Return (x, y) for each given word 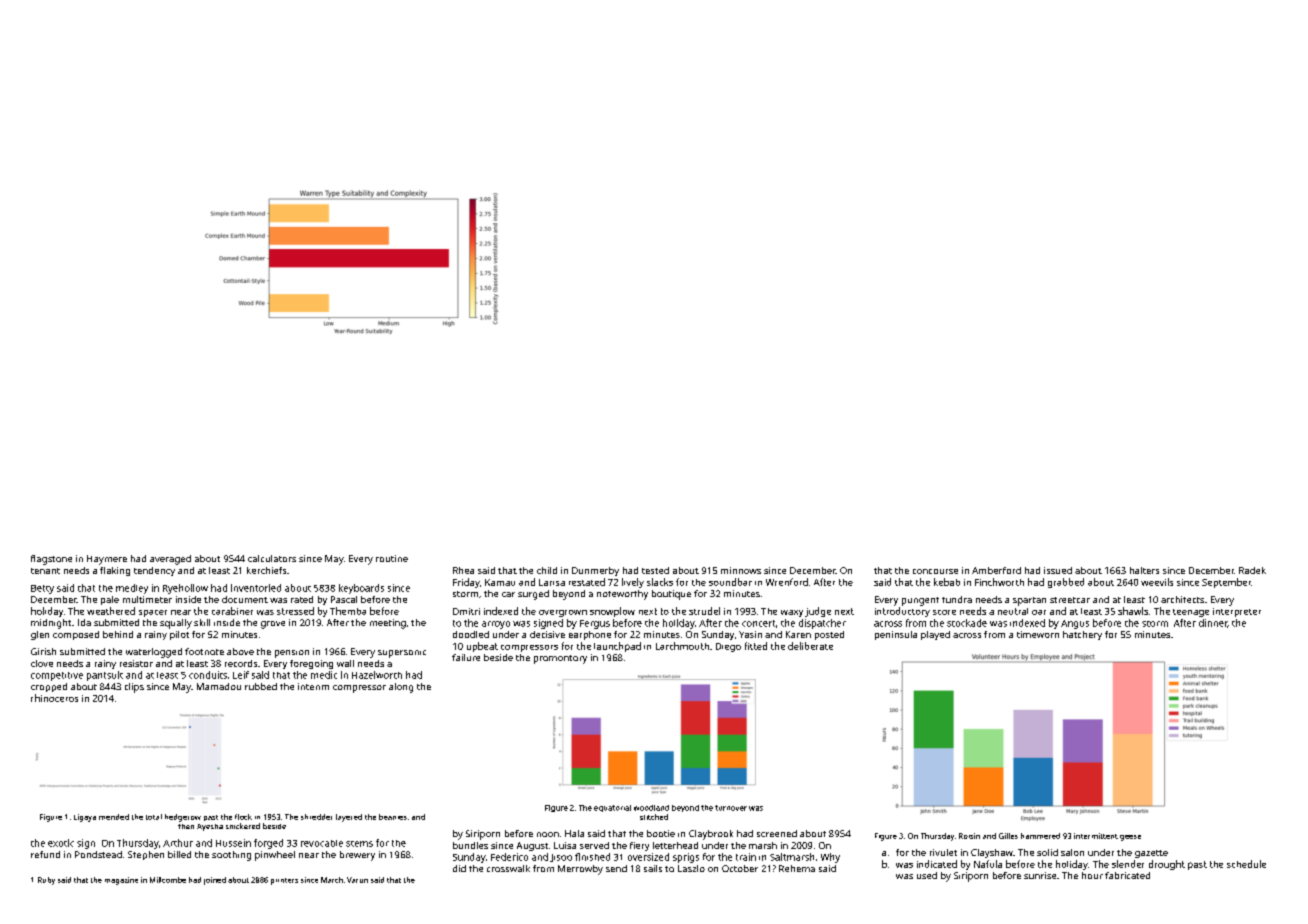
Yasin (750, 634)
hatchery (1082, 635)
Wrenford (787, 582)
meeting (388, 624)
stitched (654, 817)
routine (392, 558)
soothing (231, 856)
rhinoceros (54, 698)
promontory (560, 659)
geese (1130, 838)
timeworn (1038, 634)
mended (114, 817)
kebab (947, 582)
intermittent (1096, 836)
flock (243, 817)
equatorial (612, 808)
